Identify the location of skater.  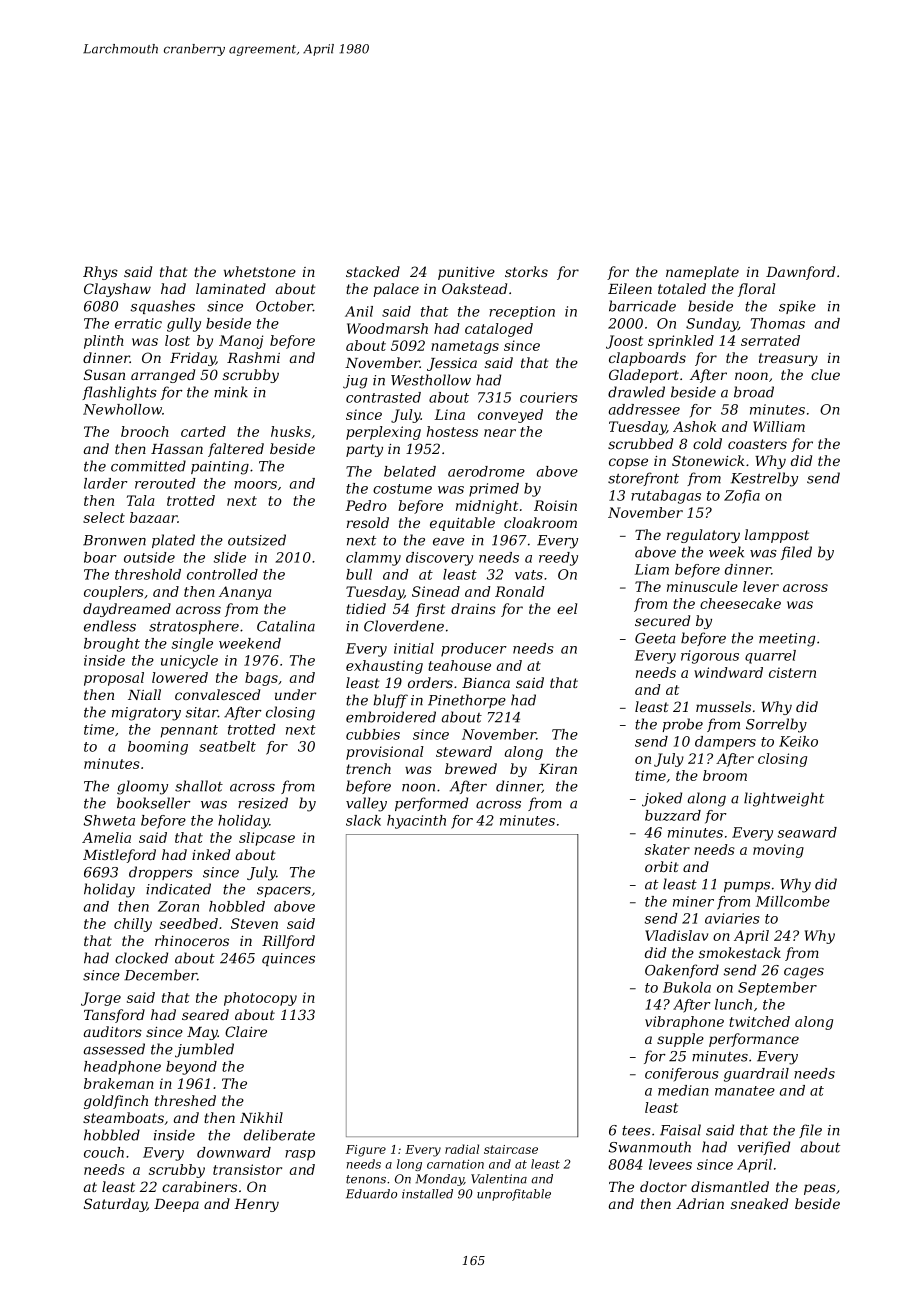
(667, 849).
